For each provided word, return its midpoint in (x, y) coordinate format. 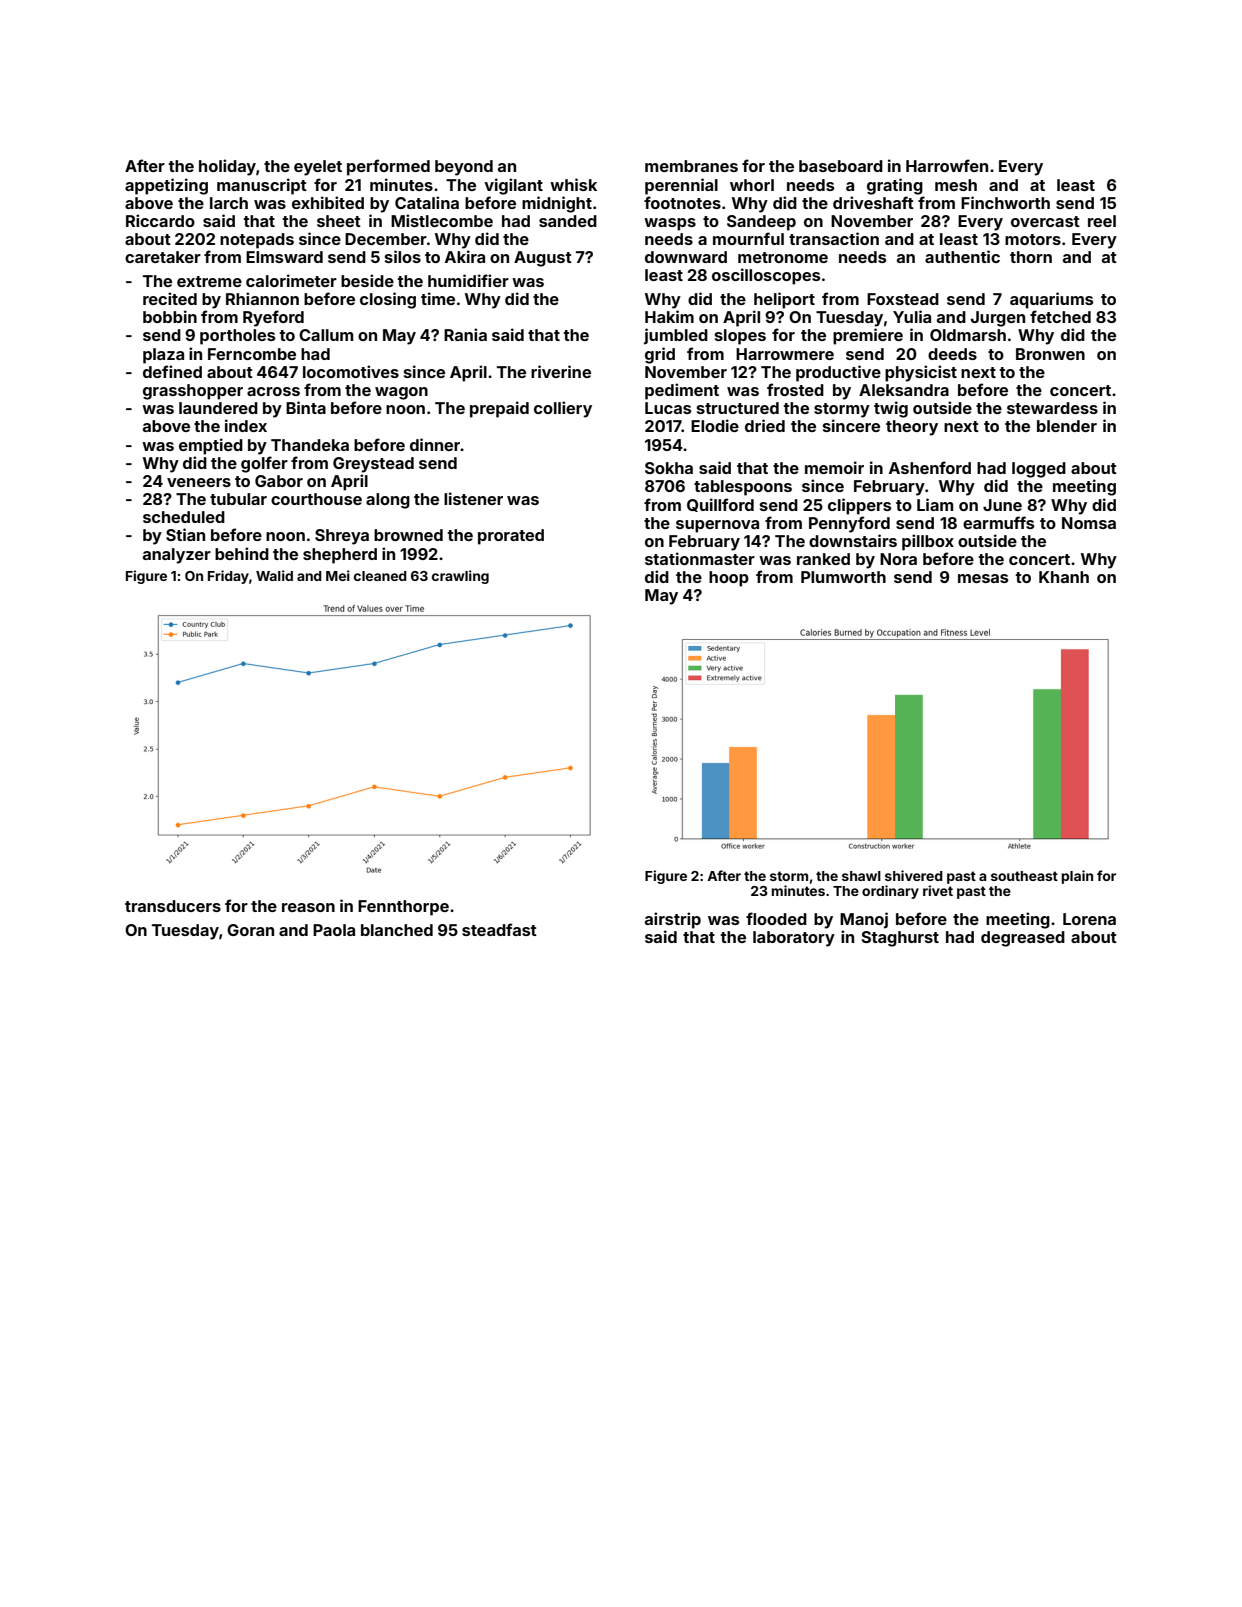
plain (1077, 877)
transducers (173, 906)
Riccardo (160, 220)
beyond (464, 168)
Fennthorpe (403, 908)
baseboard (841, 166)
